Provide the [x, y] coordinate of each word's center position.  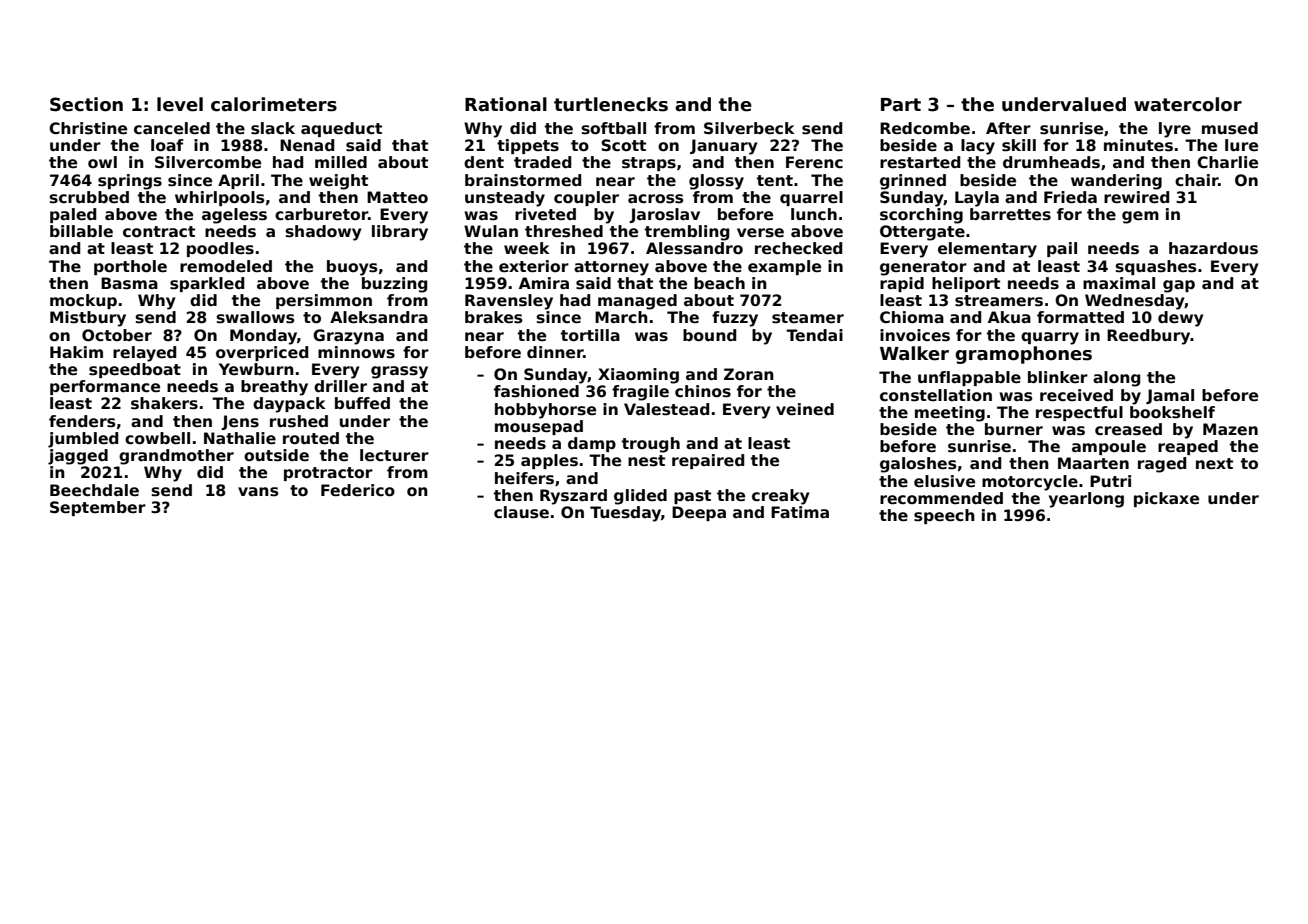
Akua [1009, 317]
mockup [83, 301]
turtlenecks [611, 104]
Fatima [800, 512]
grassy [399, 372]
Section [86, 104]
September [98, 508]
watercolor [1188, 104]
